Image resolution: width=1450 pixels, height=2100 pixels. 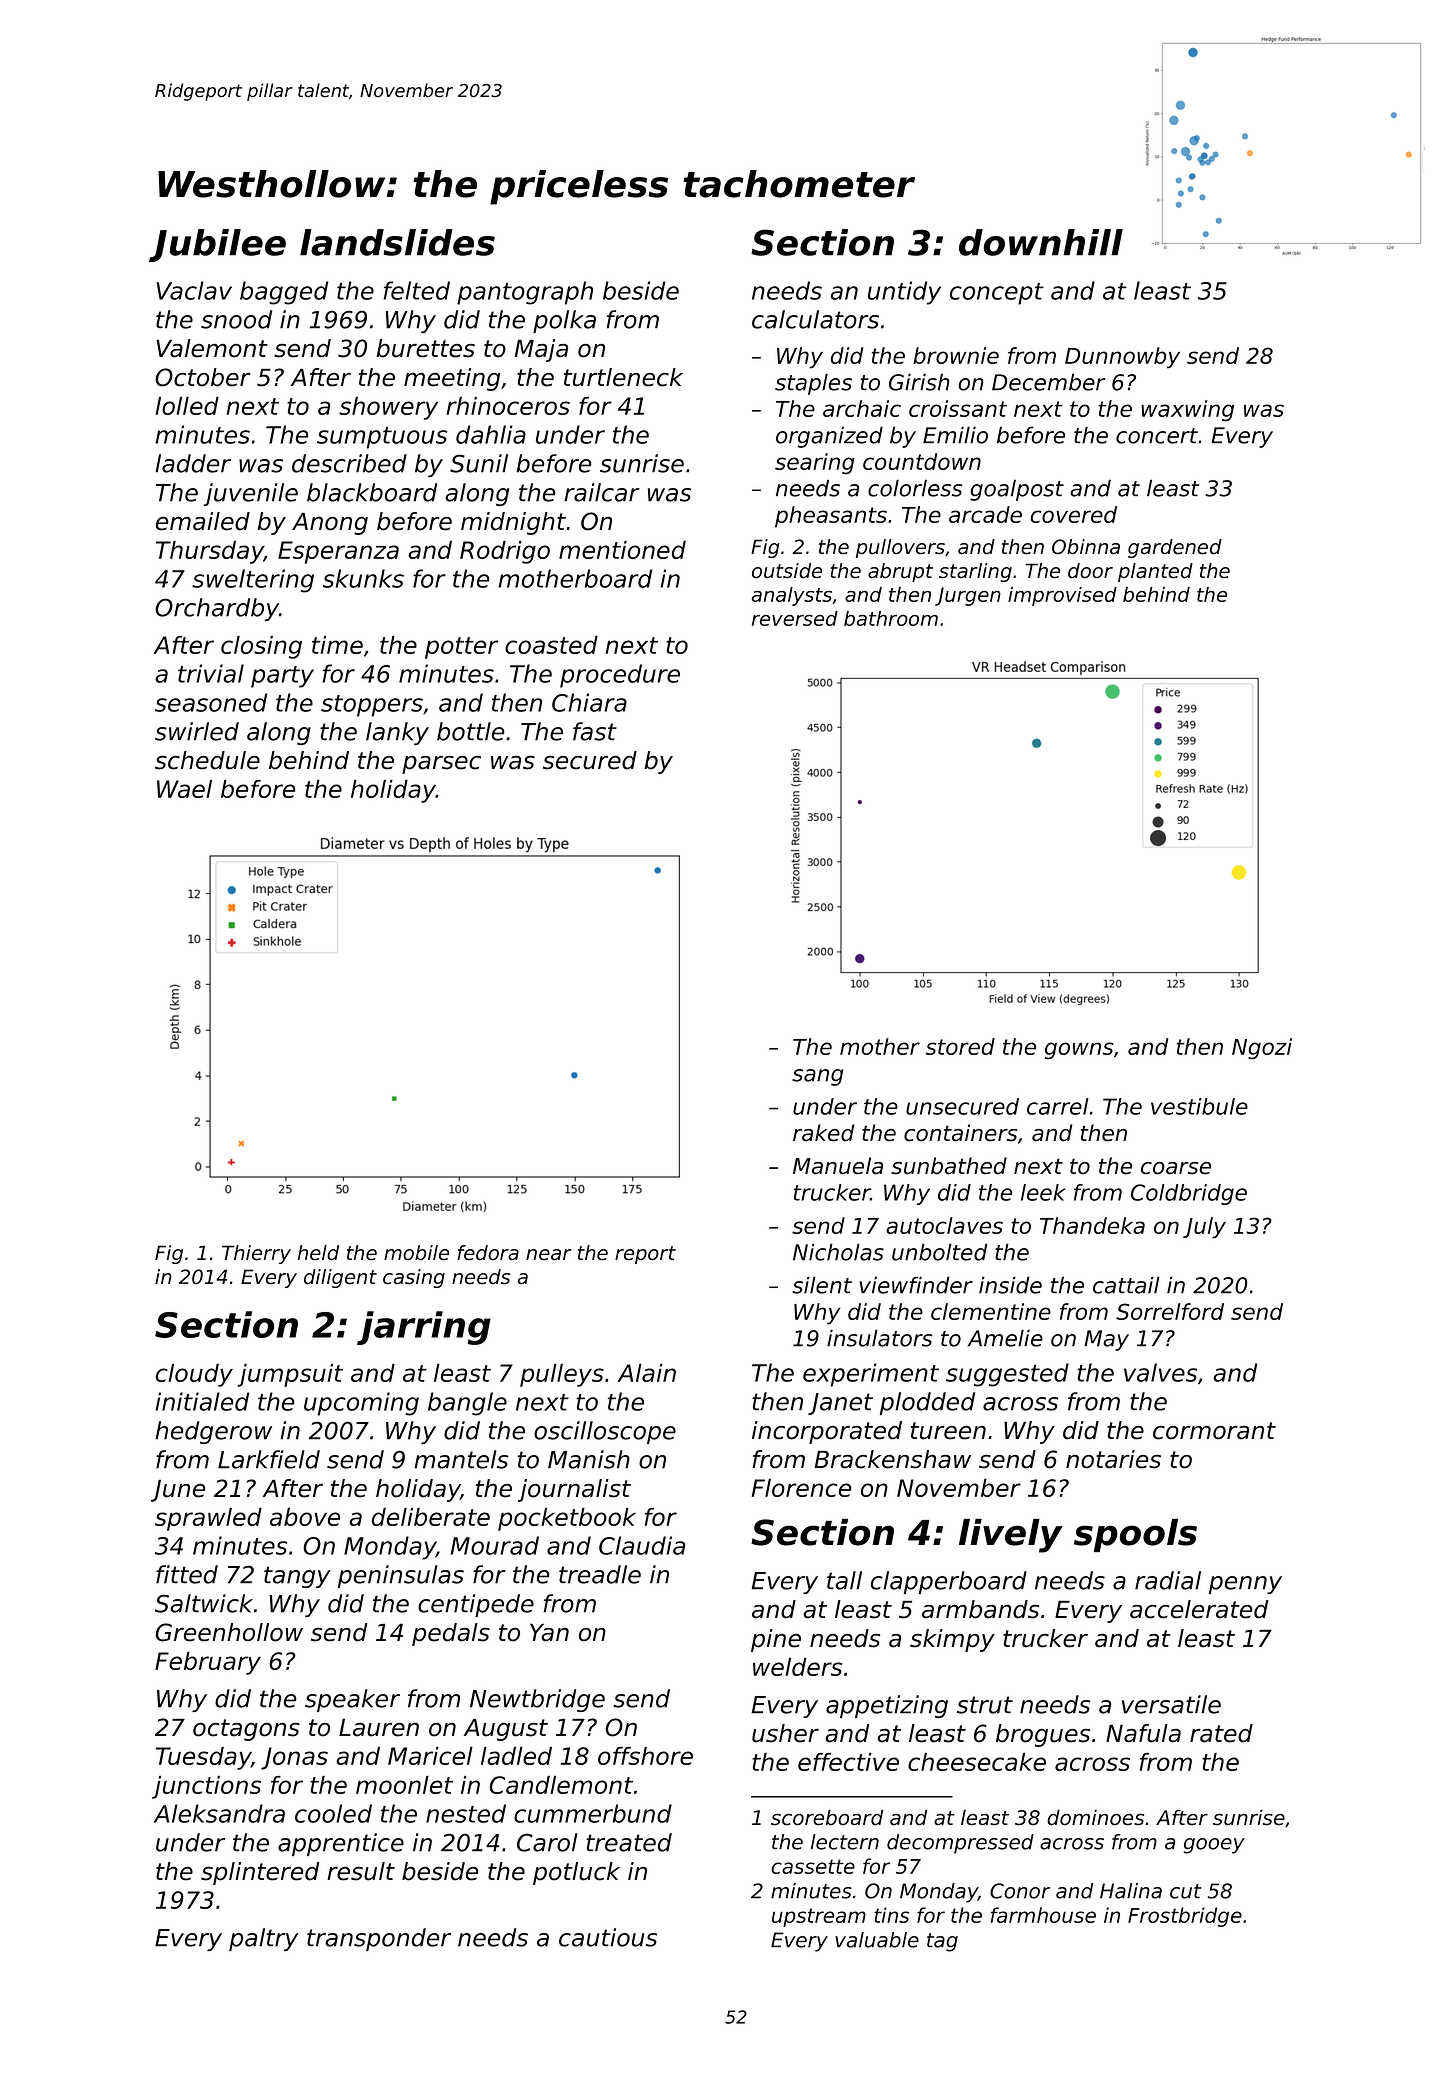 What do you see at coordinates (813, 384) in the document?
I see `staples` at bounding box center [813, 384].
